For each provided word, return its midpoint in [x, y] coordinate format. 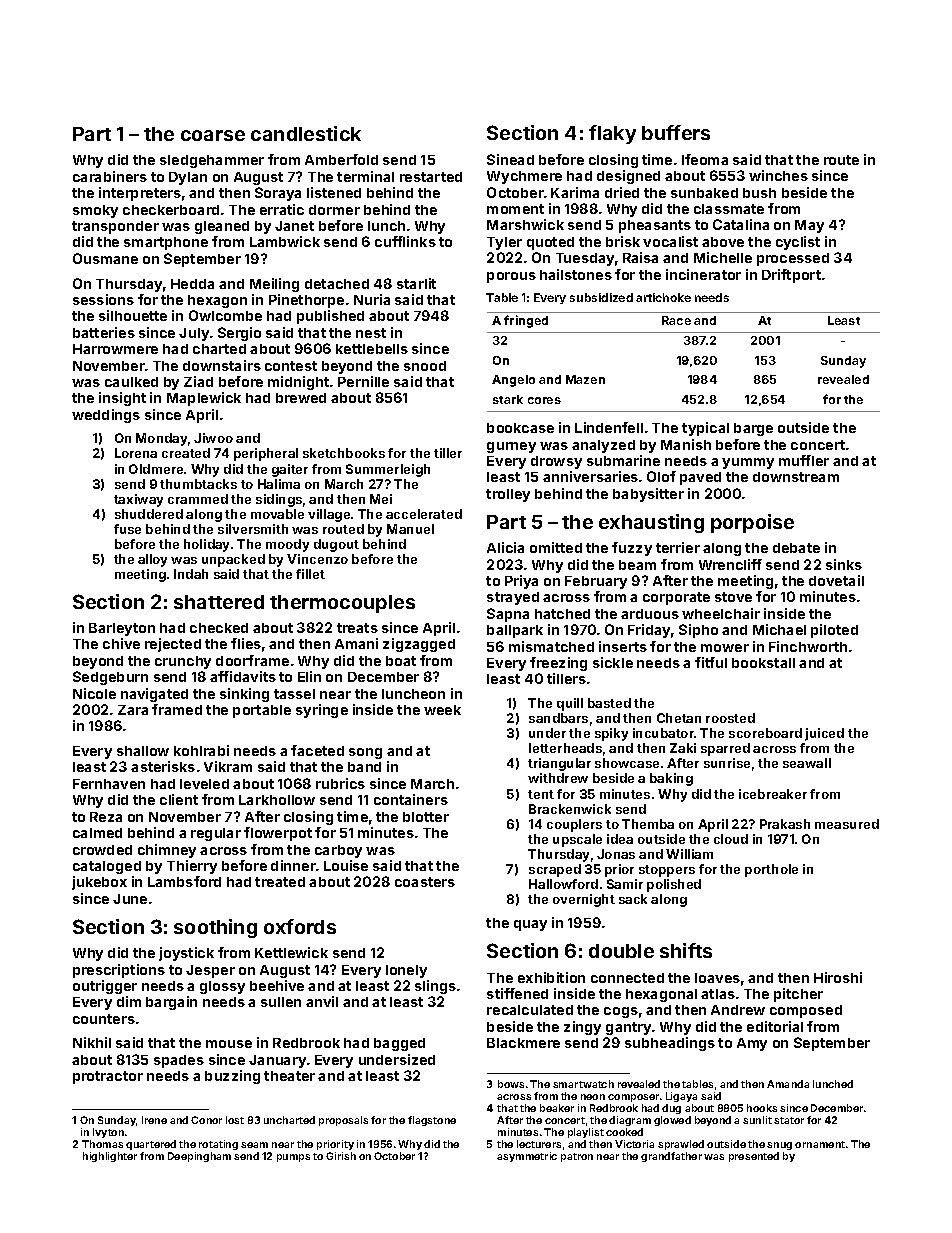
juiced [824, 734]
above [723, 242]
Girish [341, 1156]
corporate [676, 598]
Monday [161, 439]
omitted [556, 547]
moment [515, 209]
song [365, 753]
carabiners [110, 176]
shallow [143, 751]
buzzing [232, 1077]
